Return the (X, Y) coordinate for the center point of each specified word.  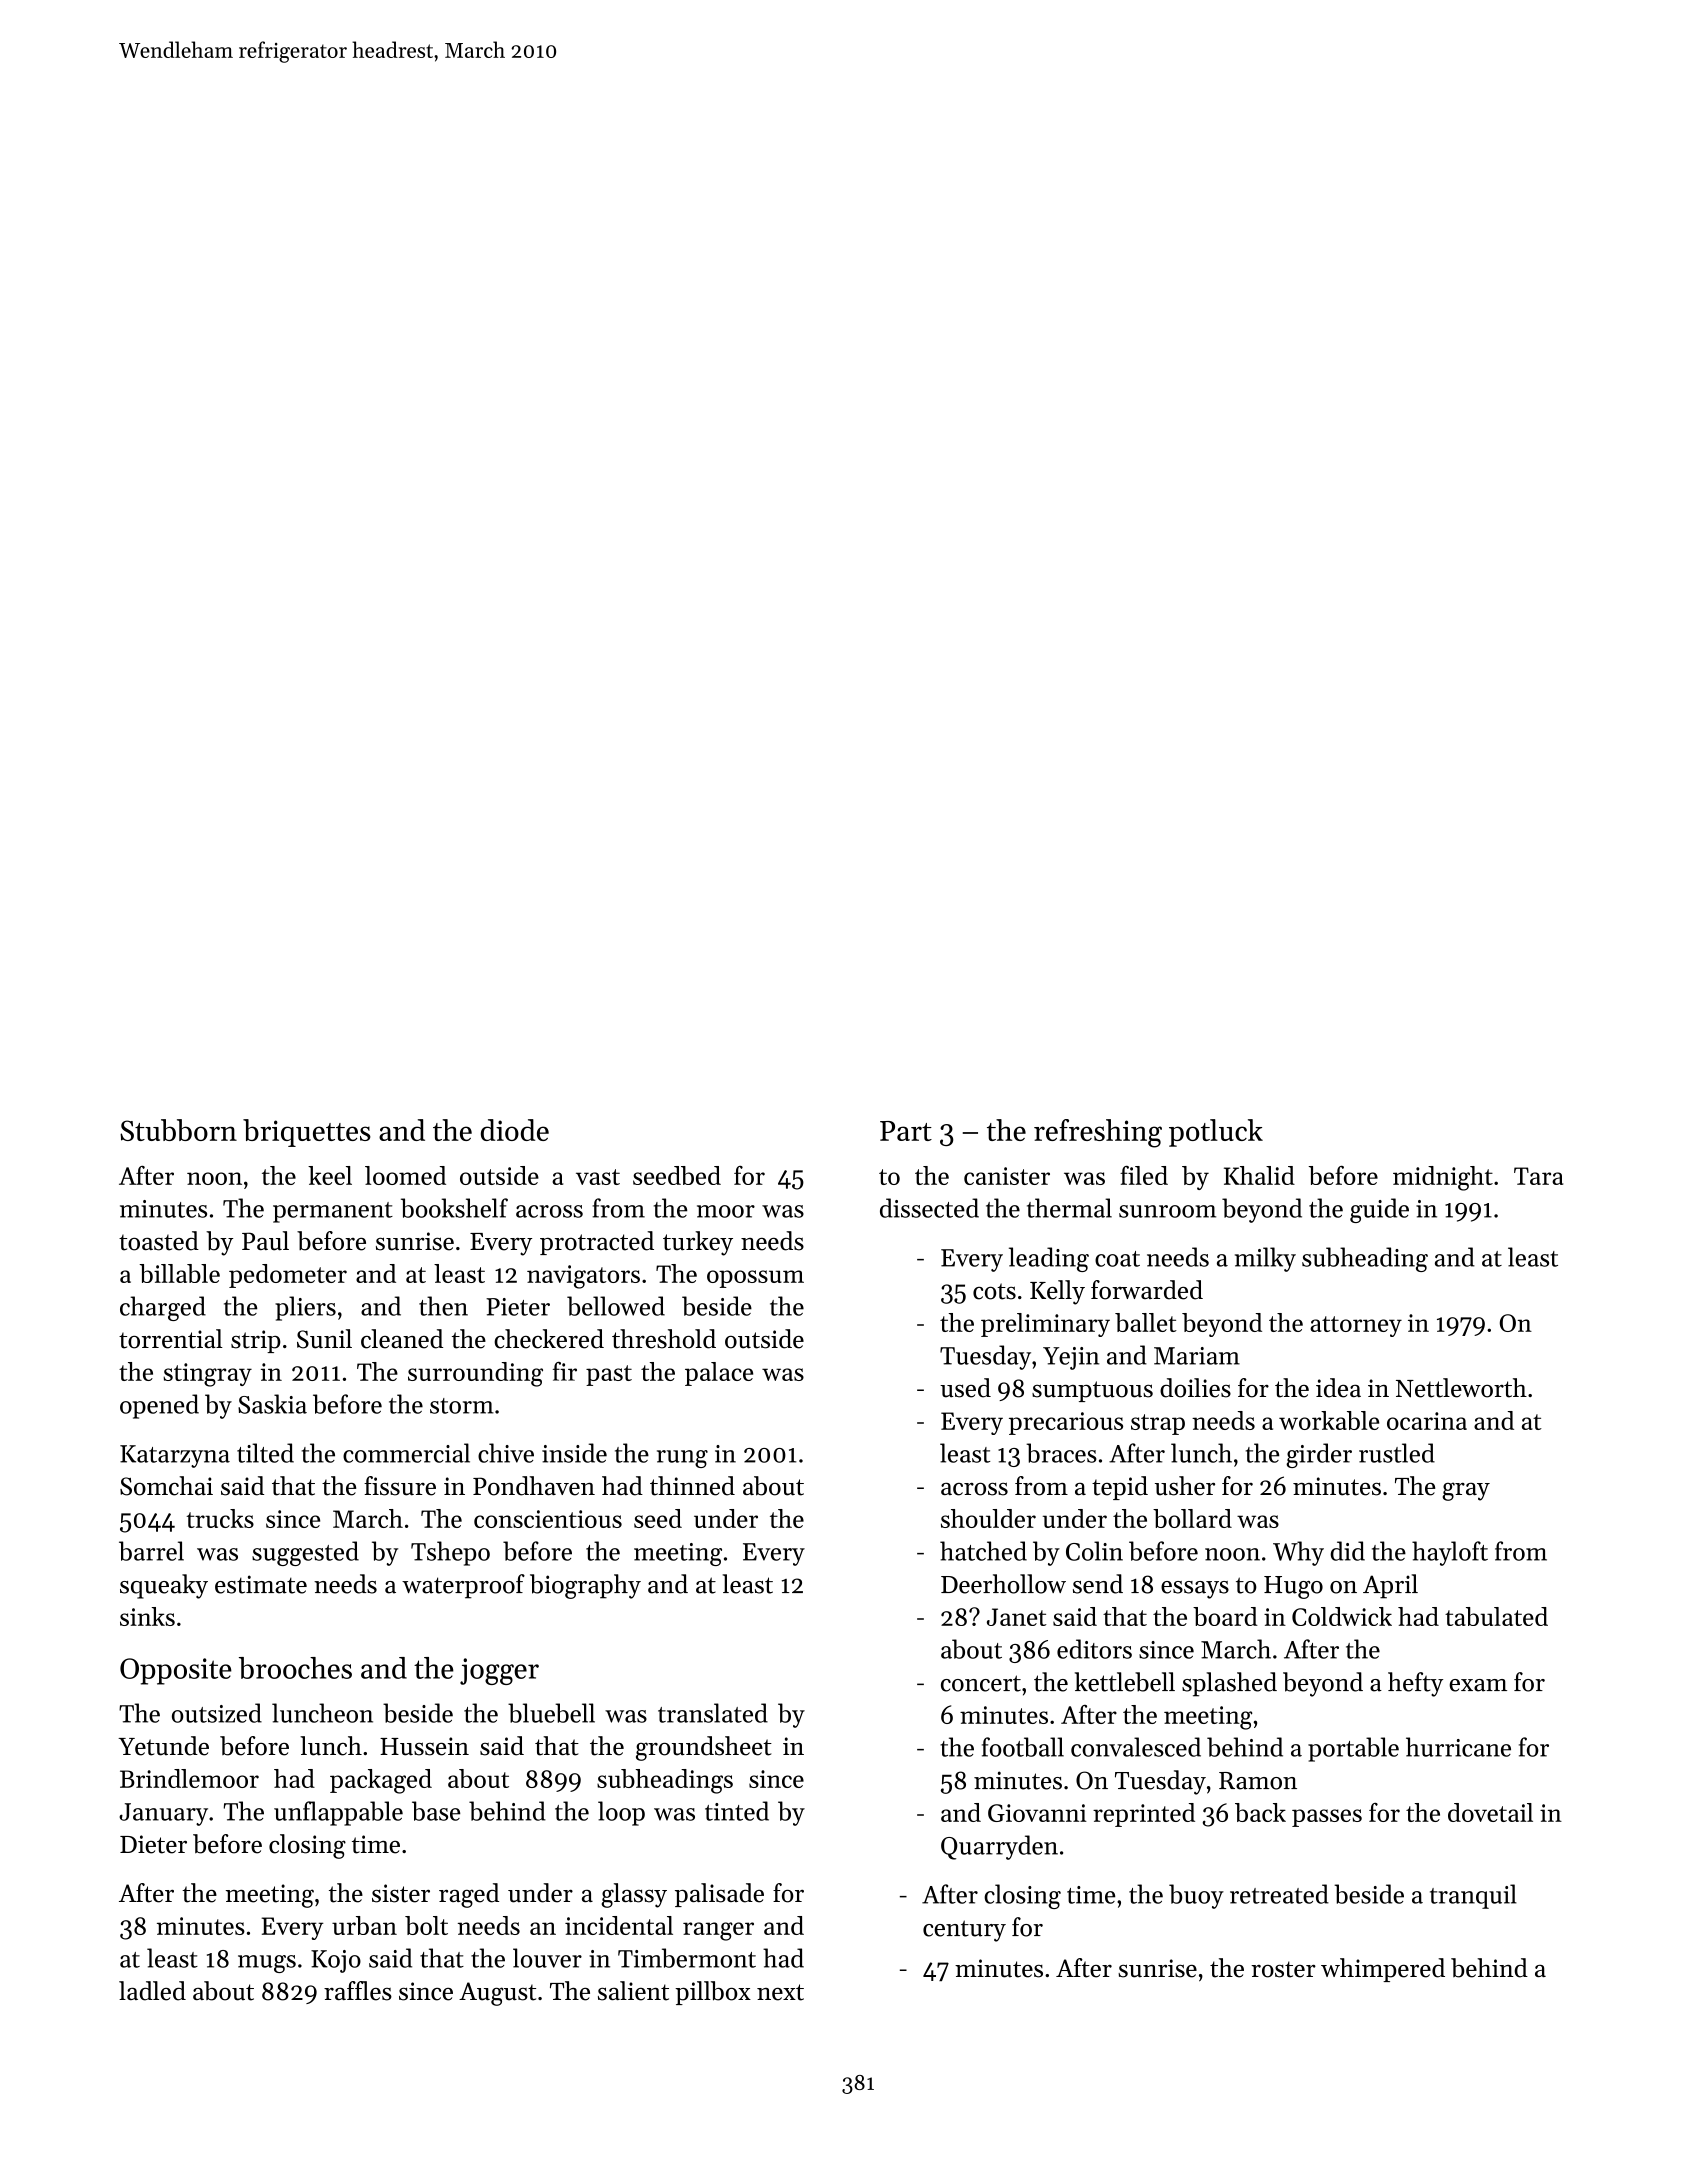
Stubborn (178, 1130)
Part (906, 1131)
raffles (358, 1991)
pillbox (713, 1993)
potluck (1216, 1133)
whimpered (1383, 1970)
